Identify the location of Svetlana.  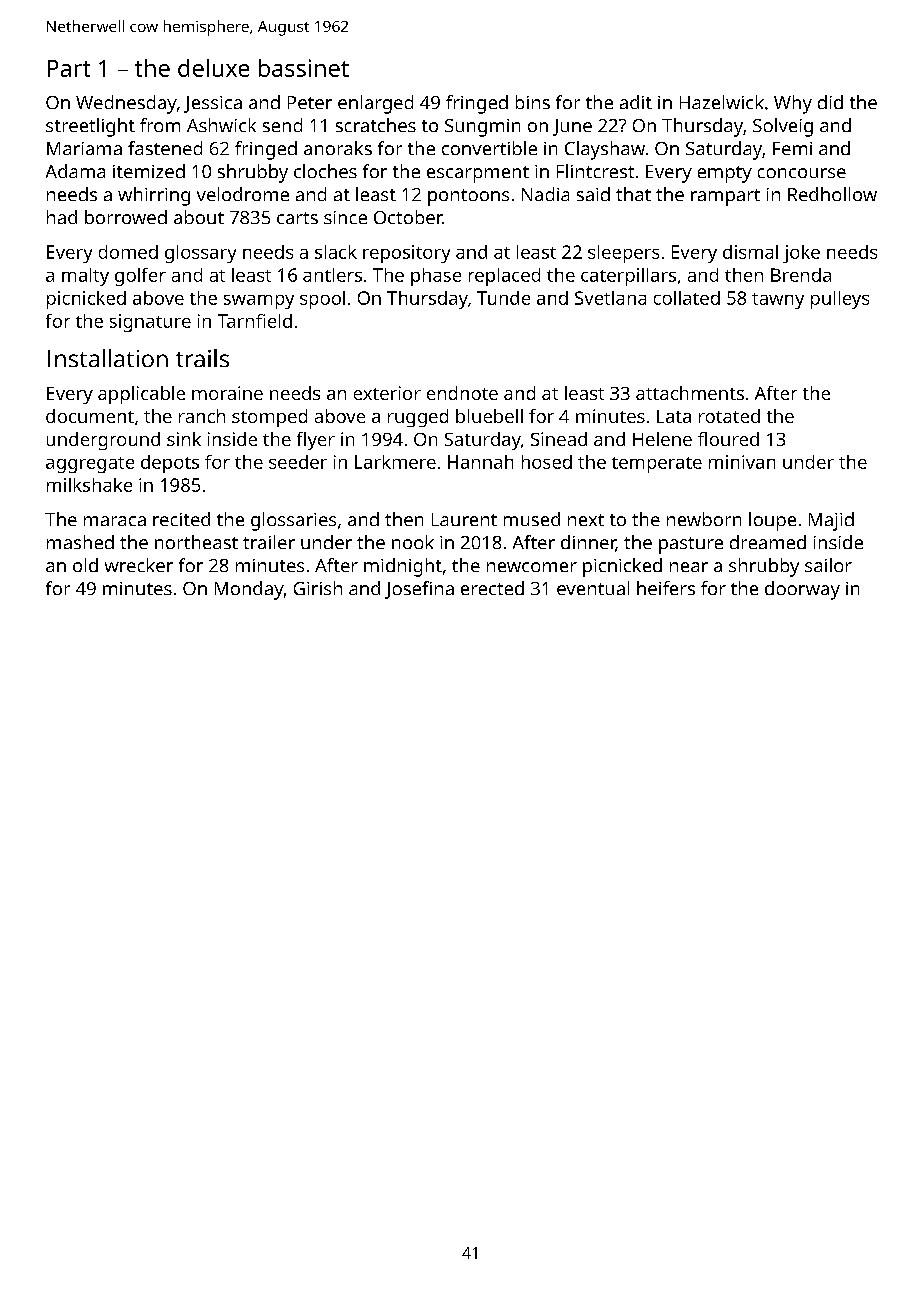
(610, 298).
